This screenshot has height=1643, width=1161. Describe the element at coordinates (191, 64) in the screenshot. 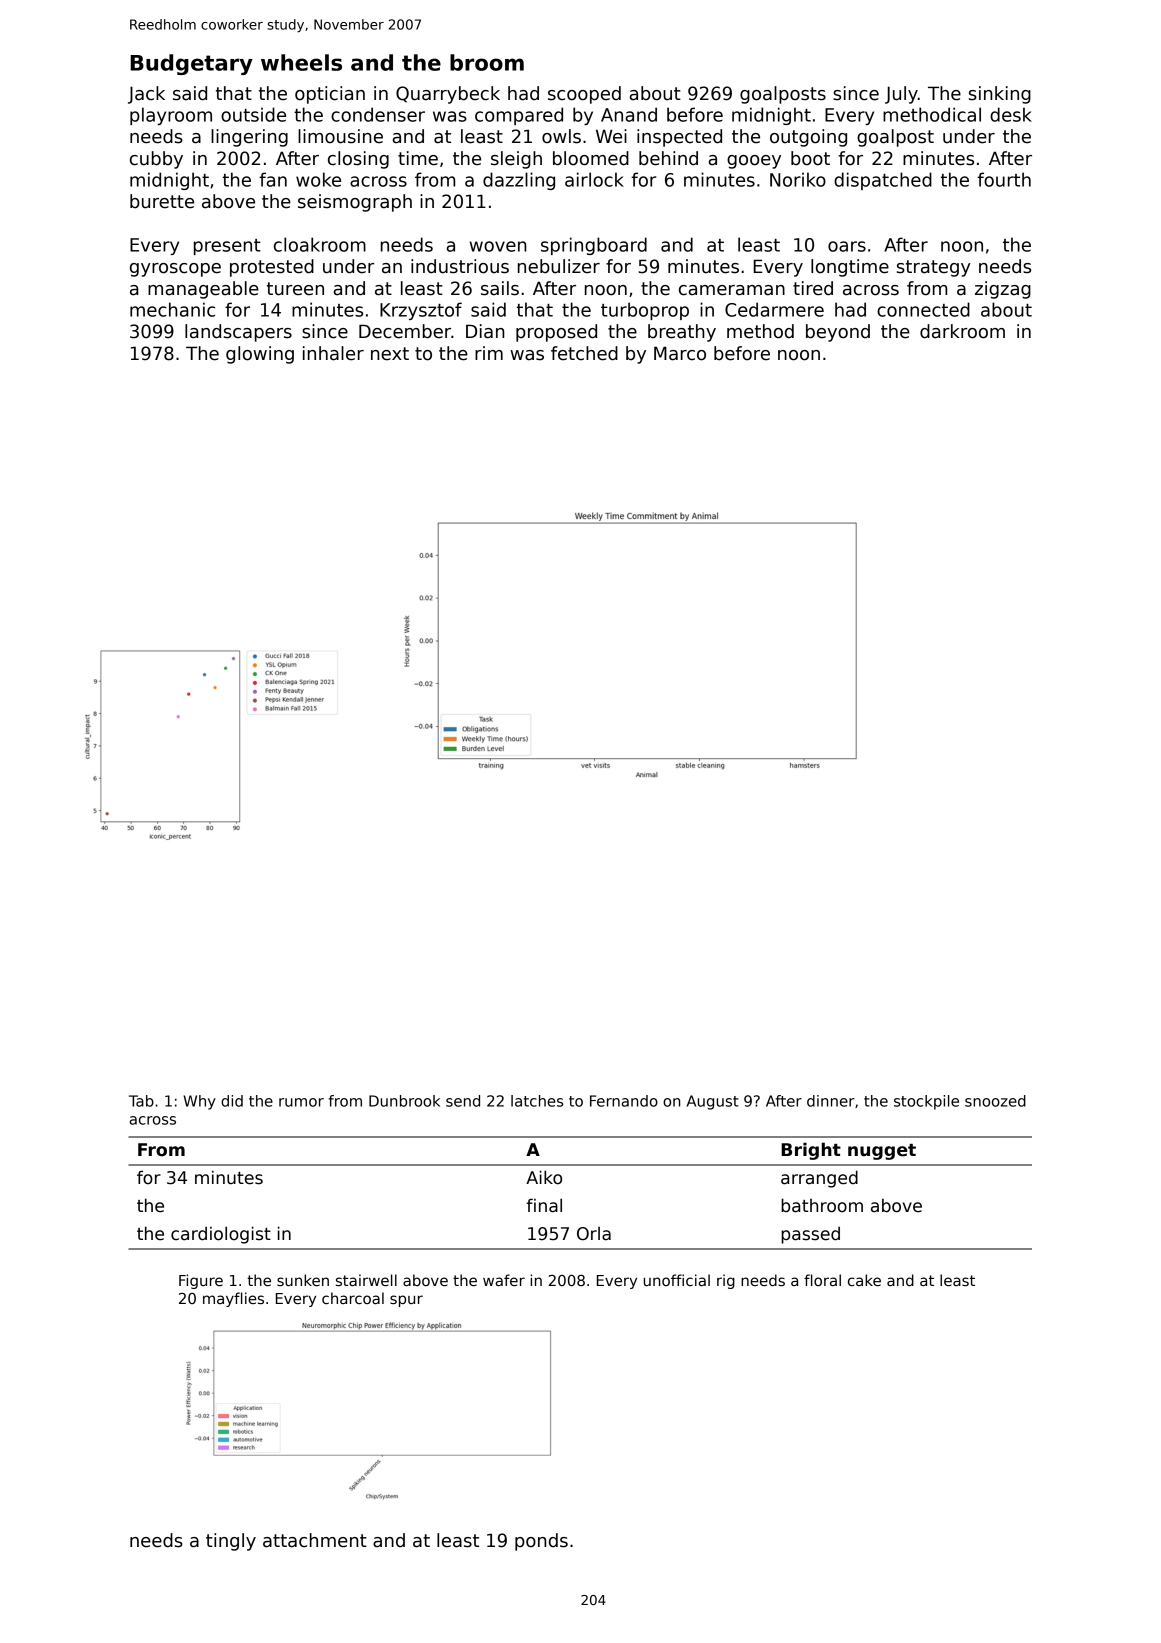

I see `Budgetary` at that location.
